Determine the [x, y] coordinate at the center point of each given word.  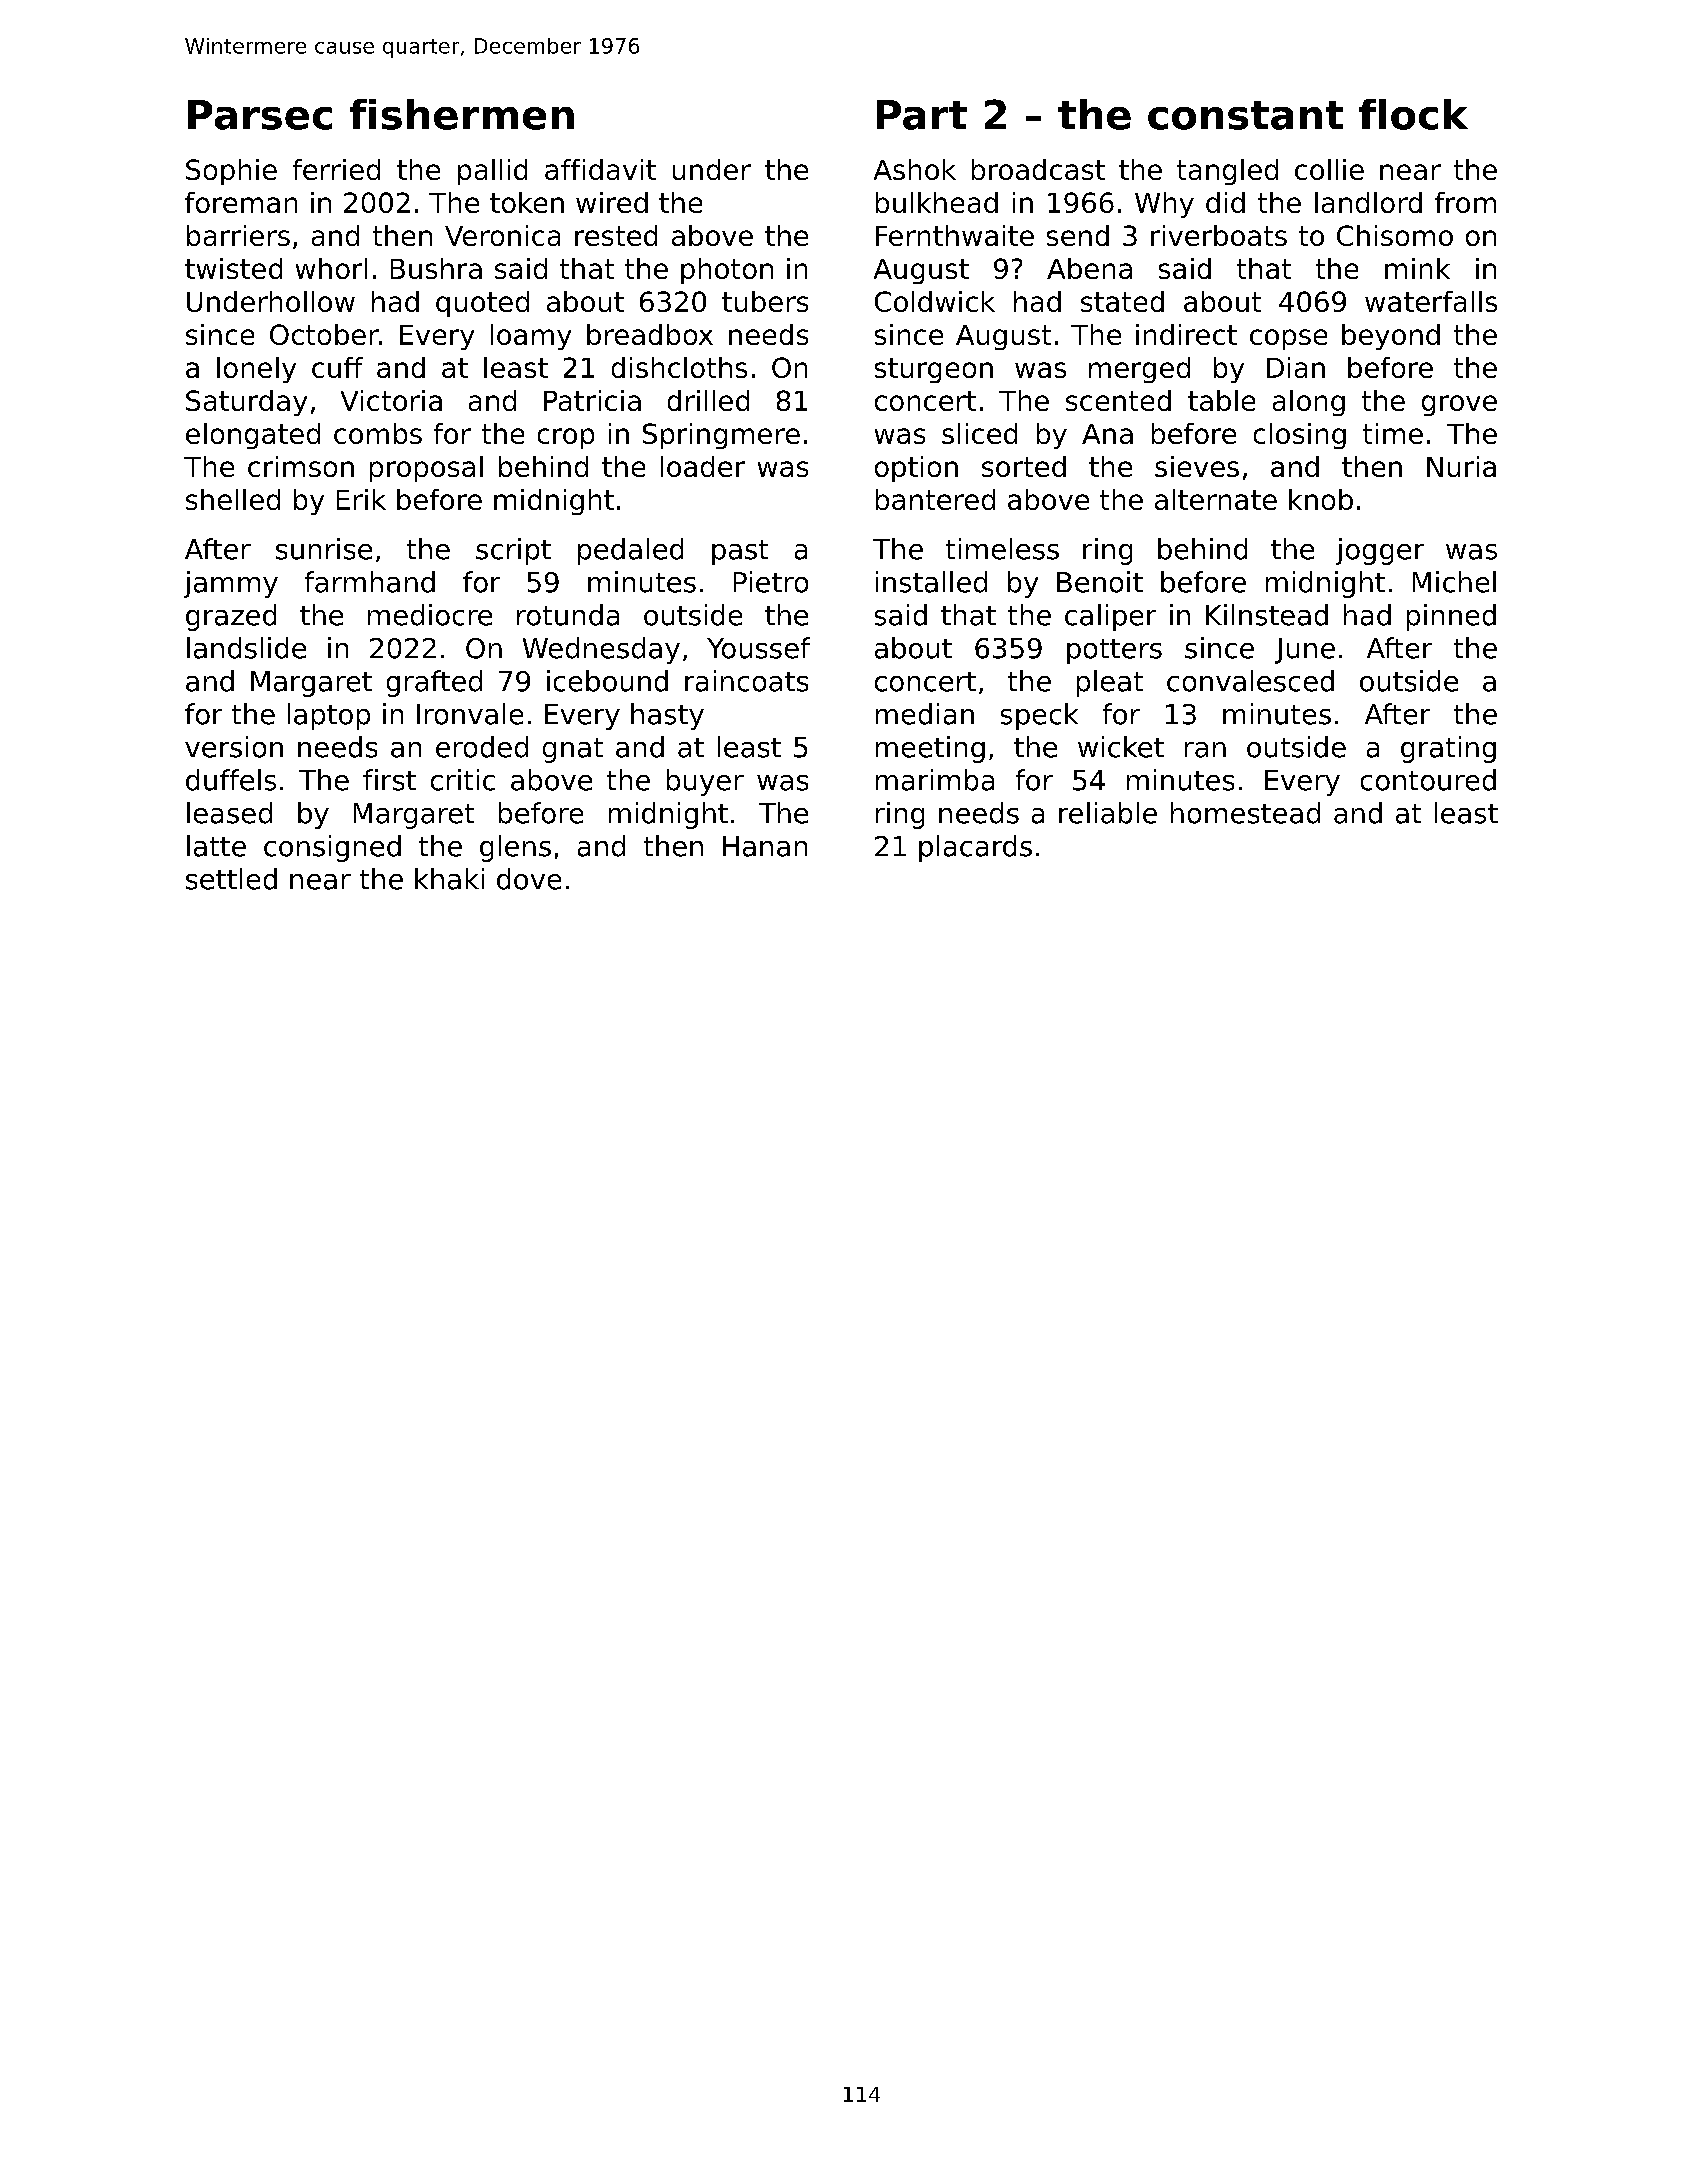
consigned [332, 848]
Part [922, 115]
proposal [426, 469]
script [513, 551]
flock [1413, 114]
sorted [1024, 466]
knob [1321, 499]
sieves [1197, 466]
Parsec [260, 115]
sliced [979, 433]
